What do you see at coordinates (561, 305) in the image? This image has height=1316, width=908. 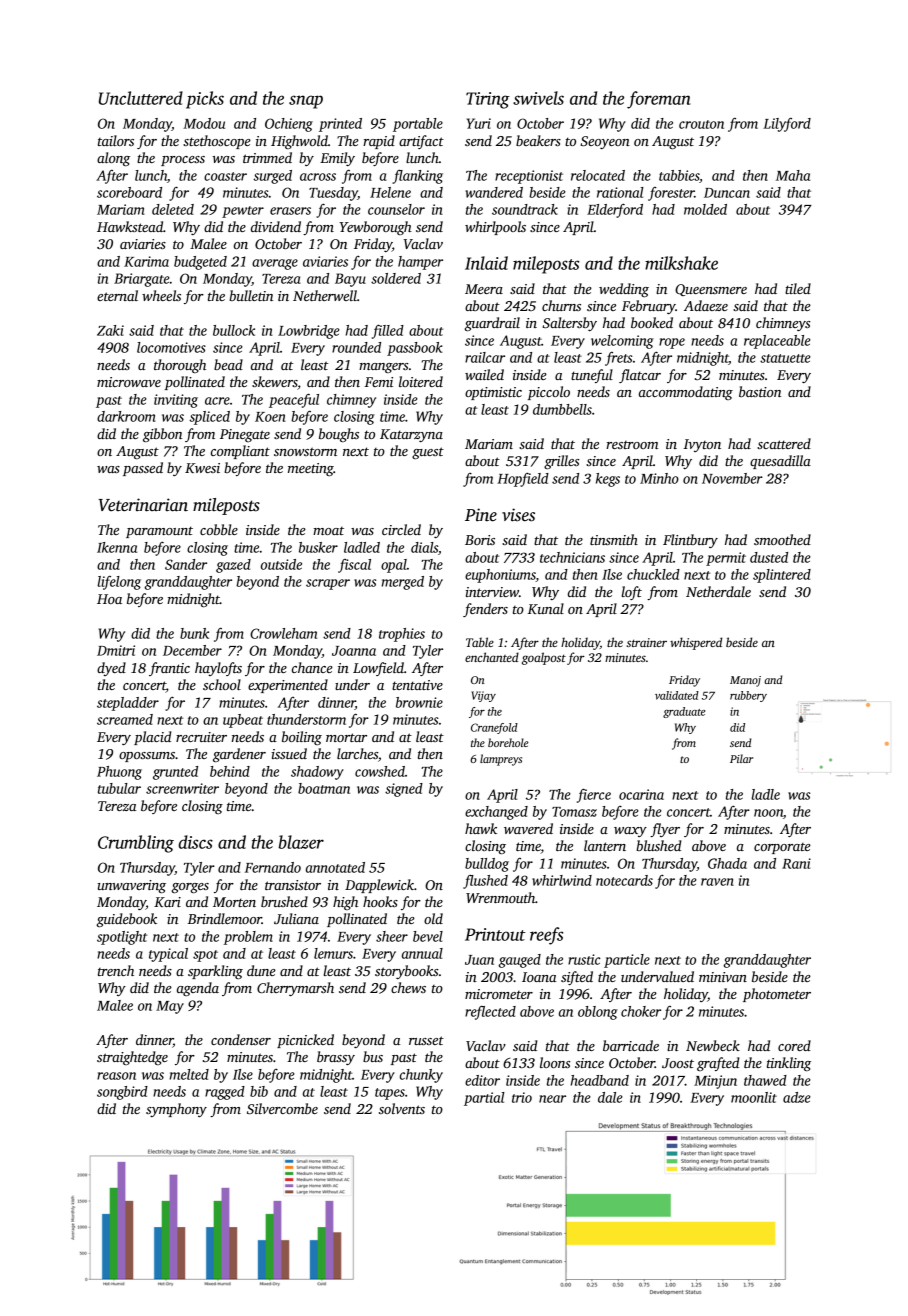 I see `churns` at bounding box center [561, 305].
